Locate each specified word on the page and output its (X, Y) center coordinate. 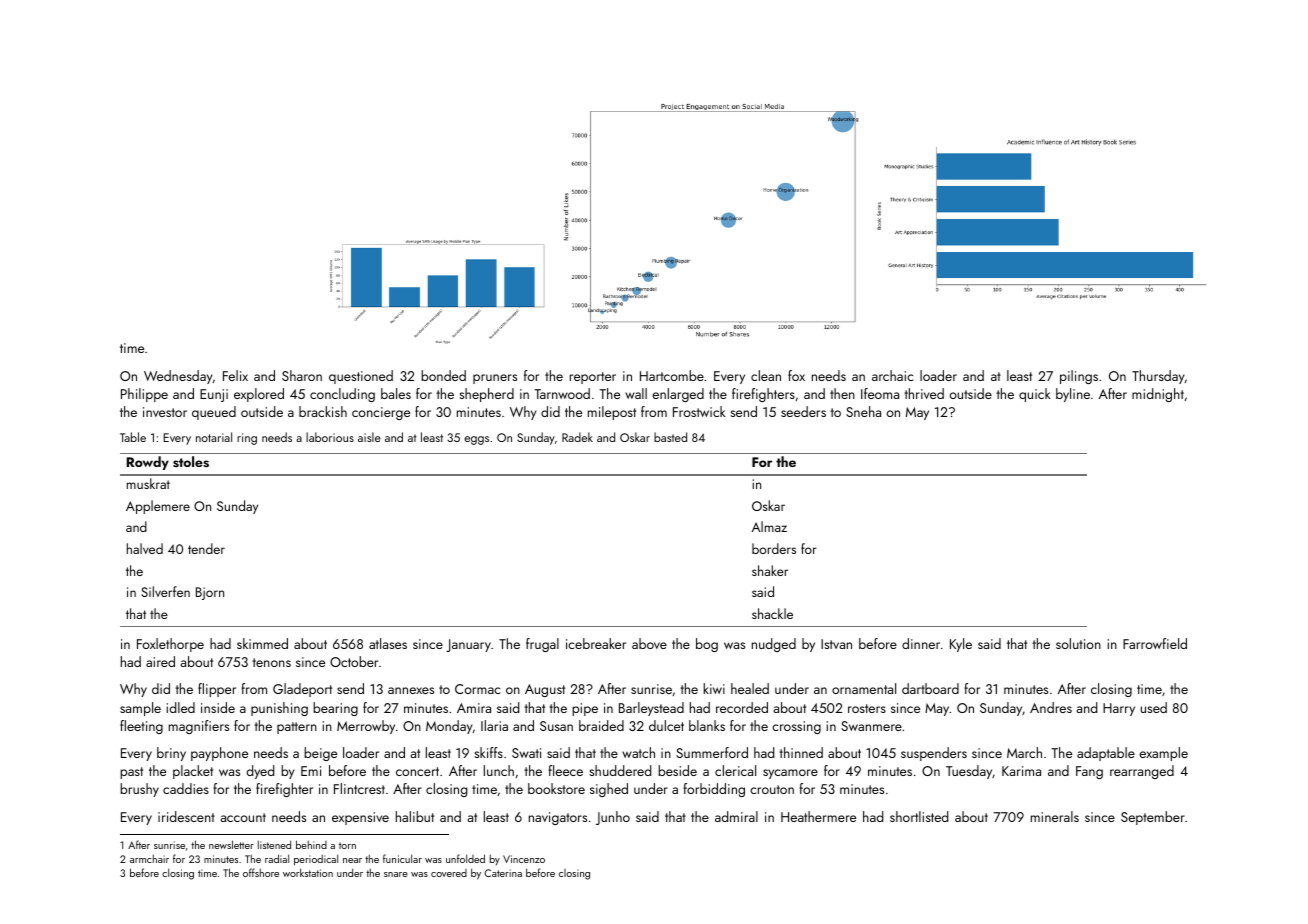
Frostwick (699, 411)
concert (417, 771)
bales (396, 393)
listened (274, 844)
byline (1073, 395)
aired (160, 661)
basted (670, 437)
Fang (1089, 772)
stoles (191, 462)
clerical (735, 770)
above (649, 643)
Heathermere (818, 816)
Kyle (961, 645)
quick (1035, 395)
